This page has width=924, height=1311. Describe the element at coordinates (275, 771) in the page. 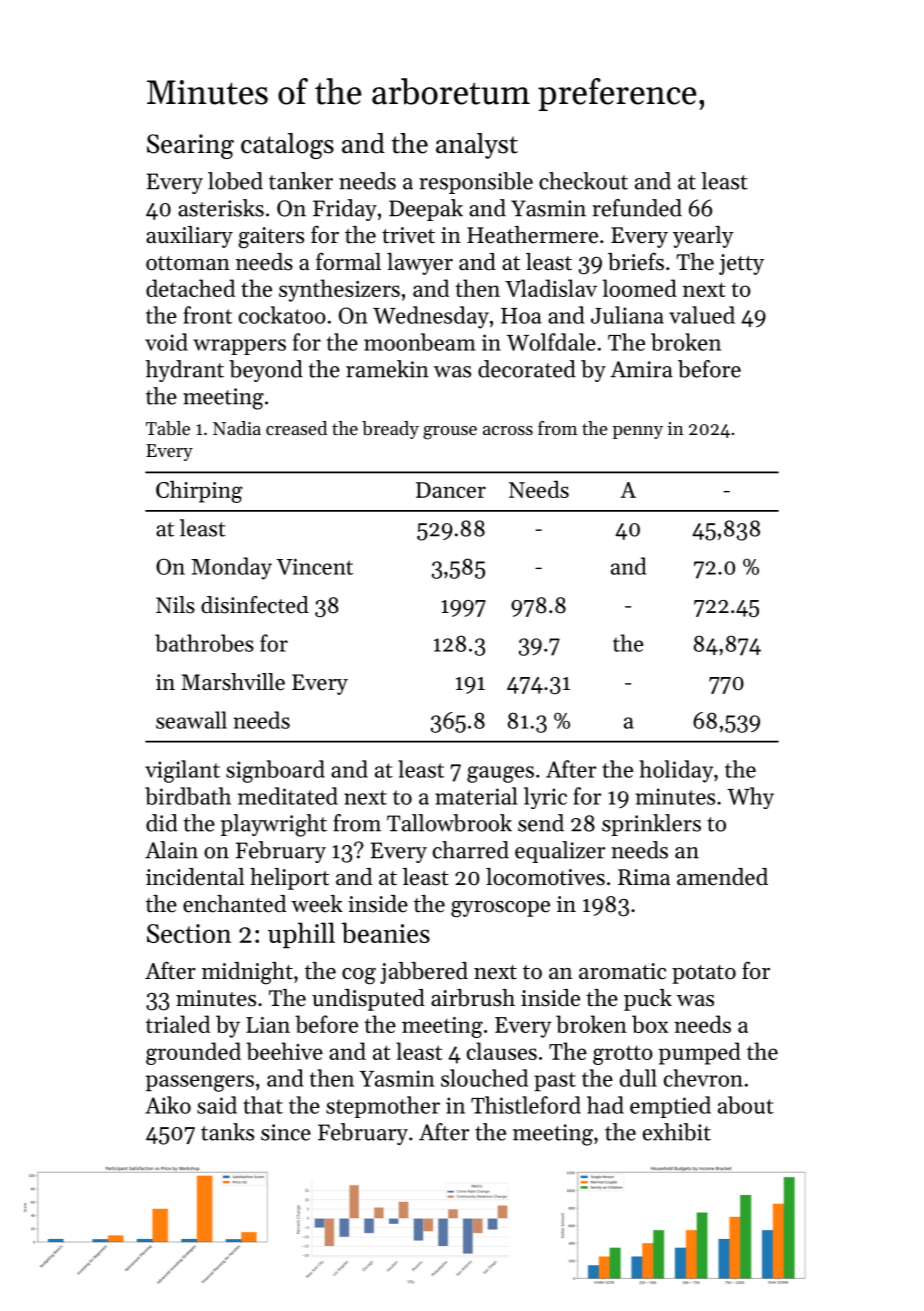

I see `signboard` at that location.
